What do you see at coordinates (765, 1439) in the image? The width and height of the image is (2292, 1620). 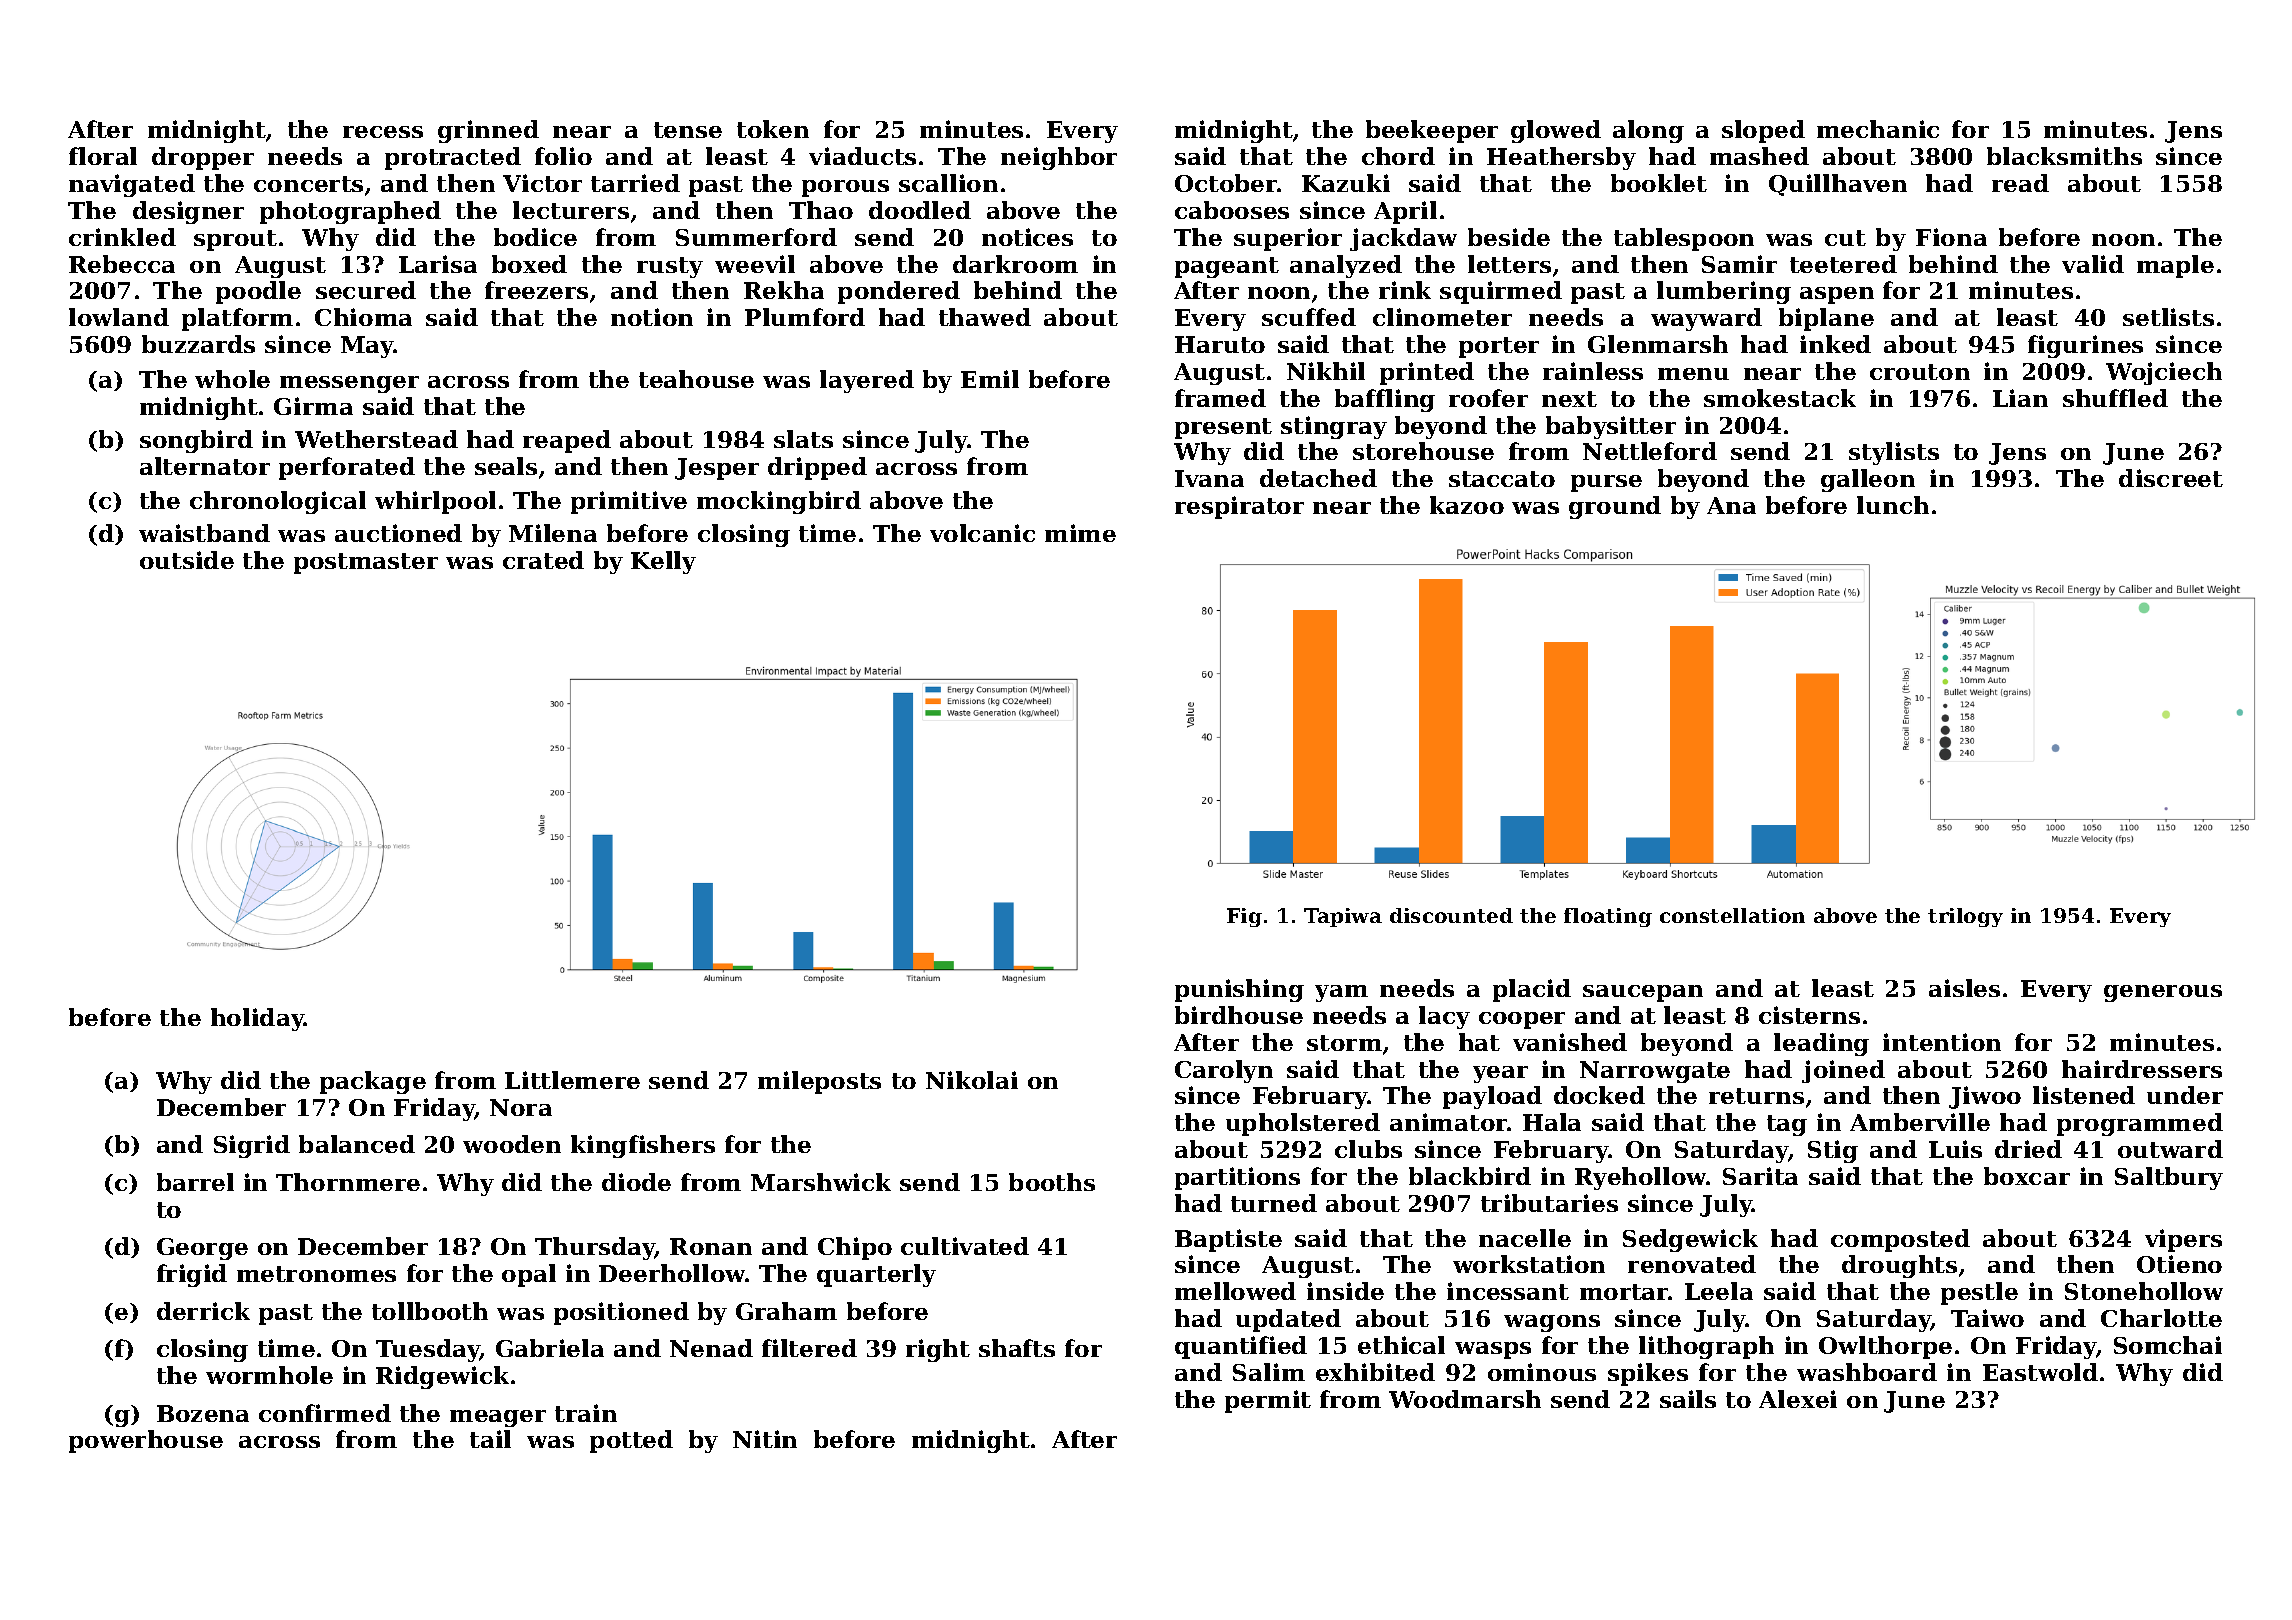 I see `Nitin` at bounding box center [765, 1439].
